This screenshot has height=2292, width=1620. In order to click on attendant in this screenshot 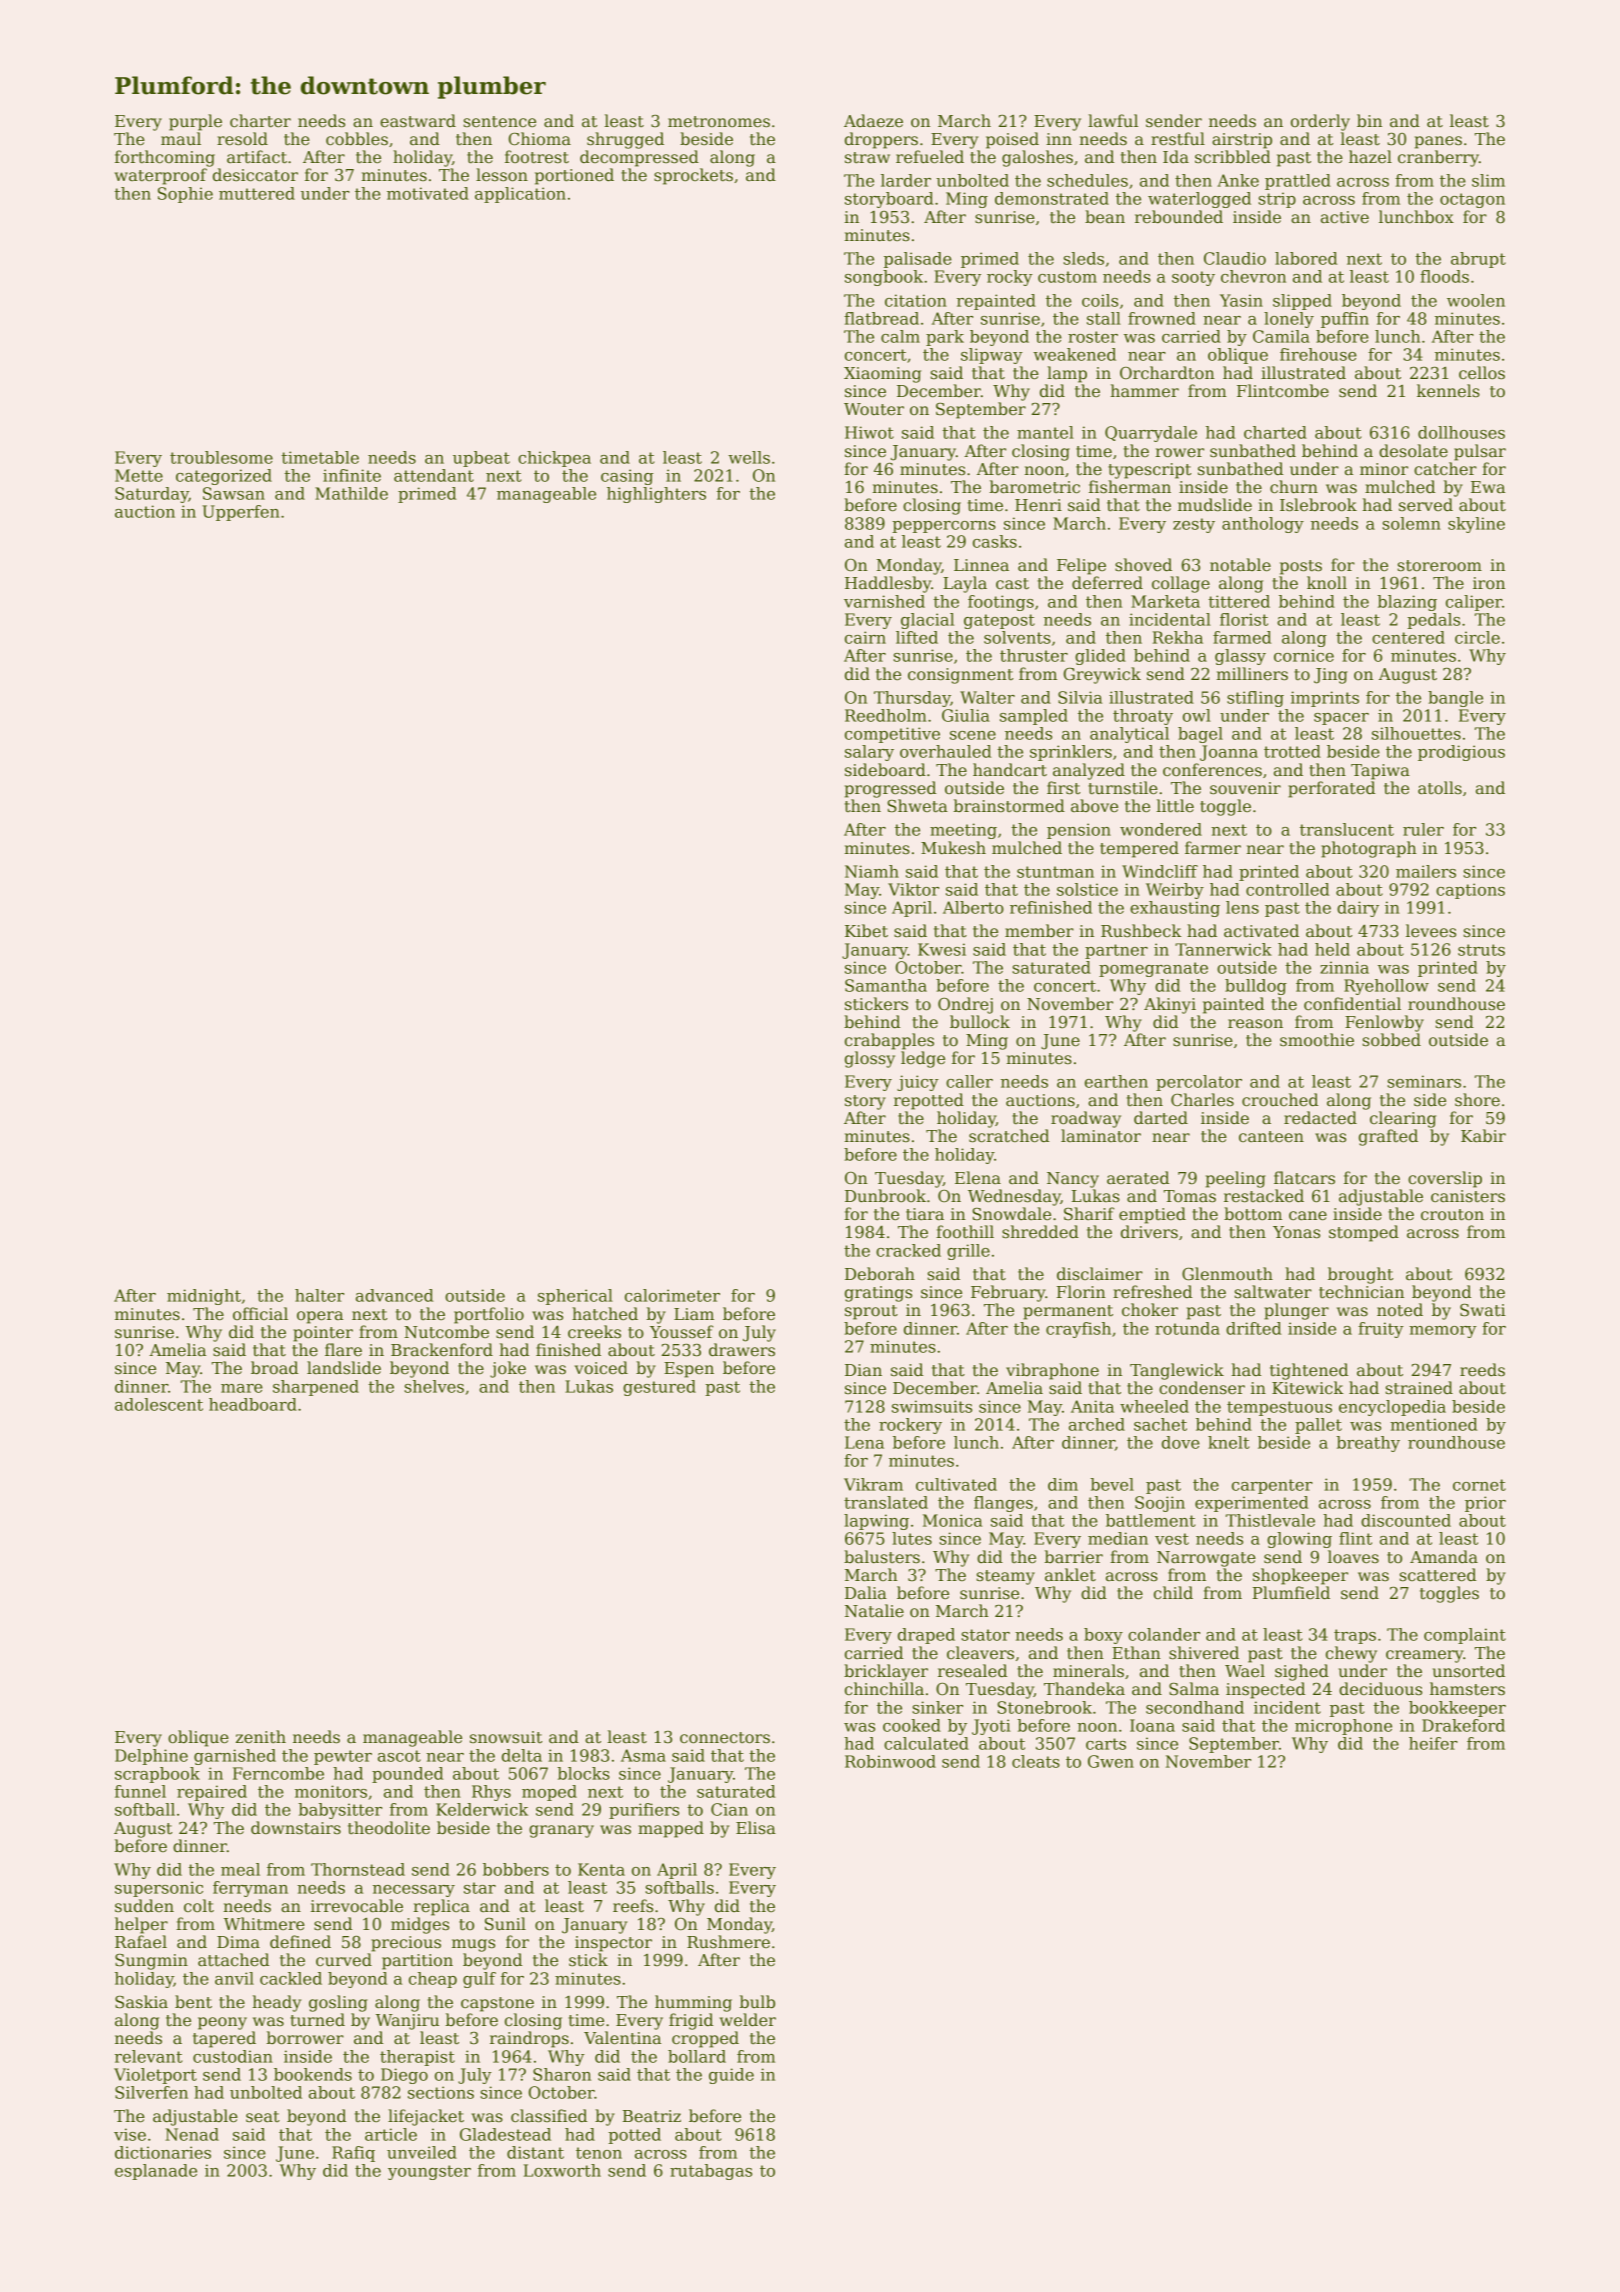, I will do `click(434, 475)`.
